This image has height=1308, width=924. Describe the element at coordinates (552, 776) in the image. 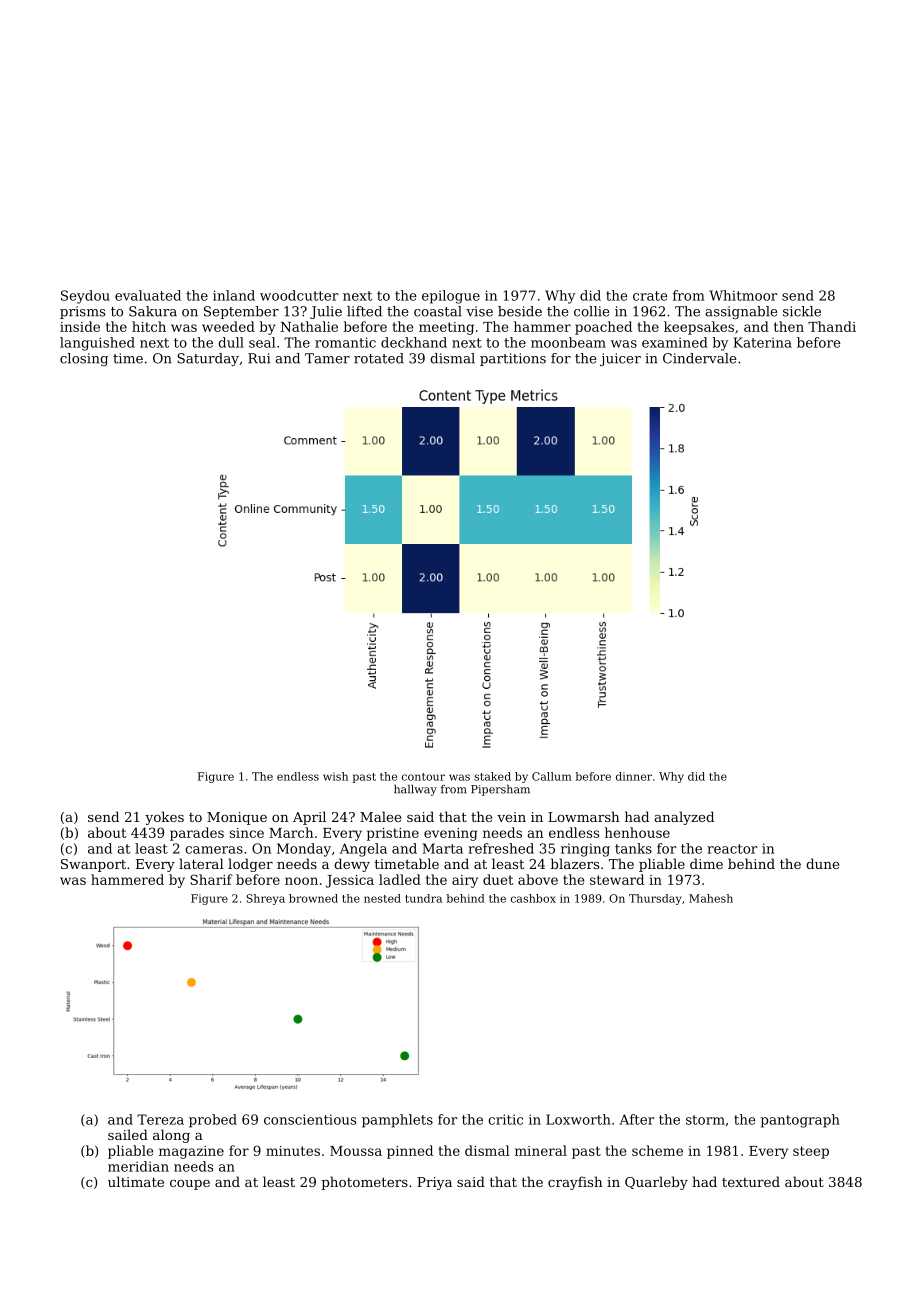

I see `Callum` at that location.
